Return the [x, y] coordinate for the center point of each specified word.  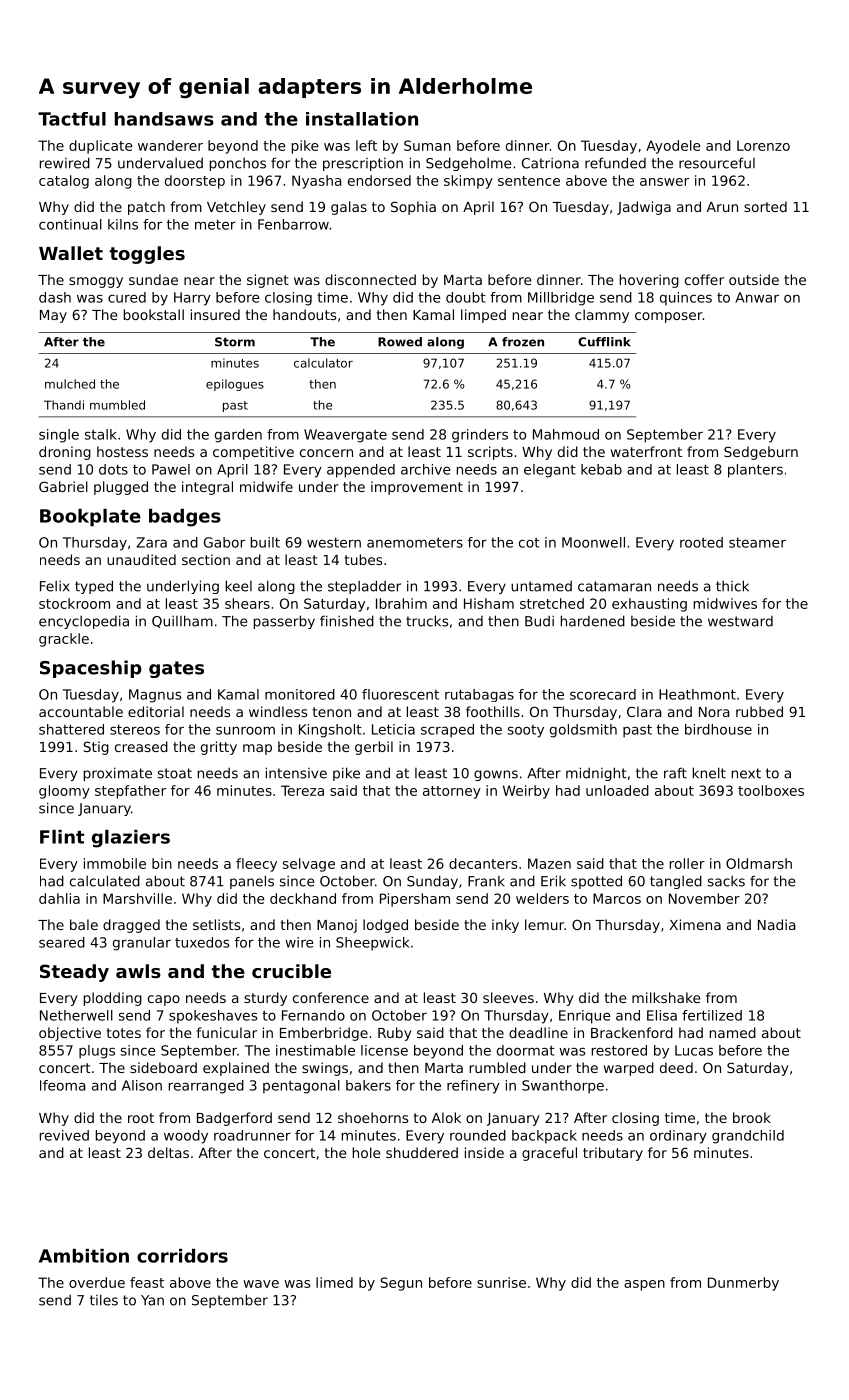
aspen [644, 1285]
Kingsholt [330, 731]
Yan [152, 1300]
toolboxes [771, 790]
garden [238, 436]
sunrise [501, 1282]
